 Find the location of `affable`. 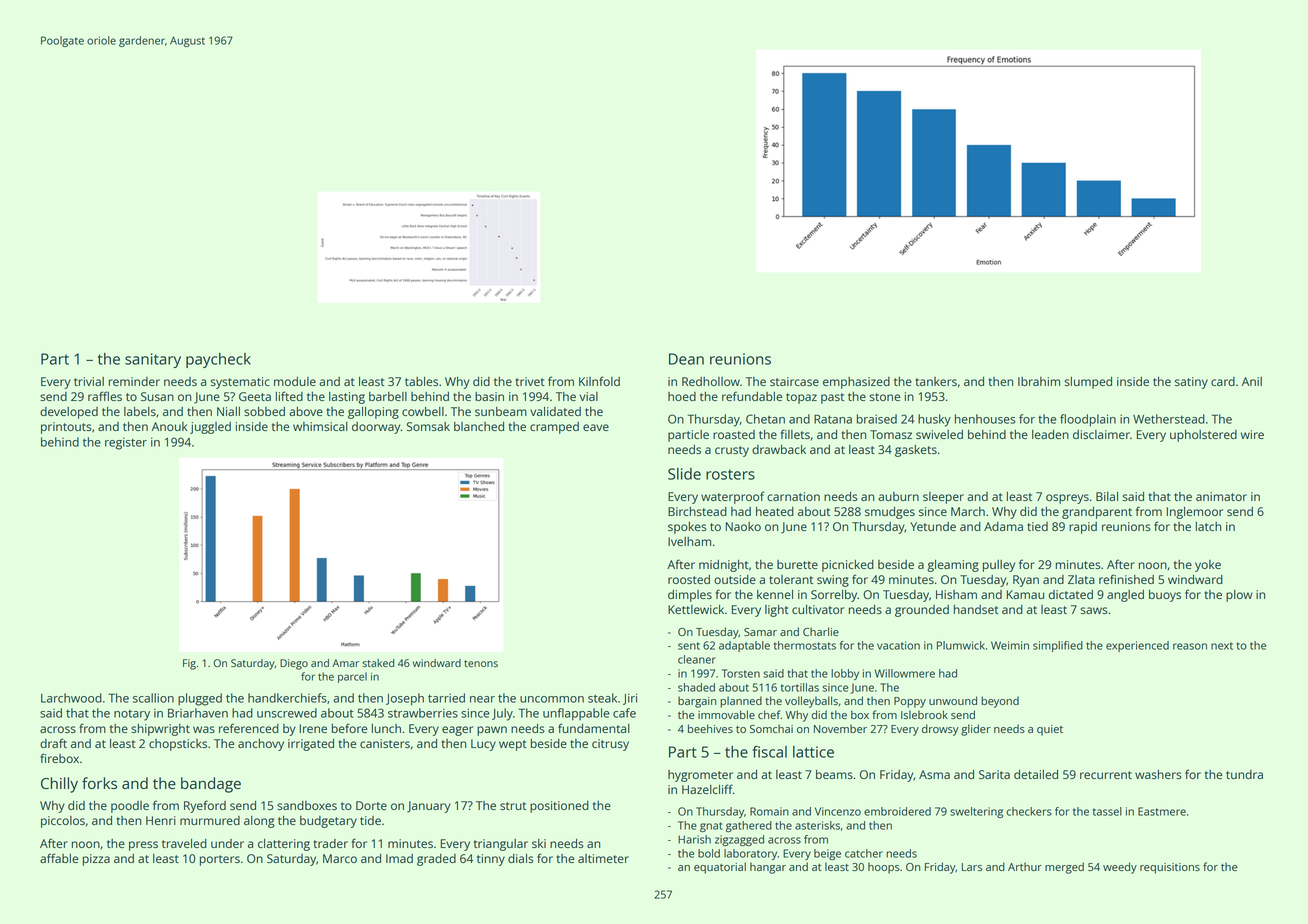

affable is located at coordinates (59, 858).
